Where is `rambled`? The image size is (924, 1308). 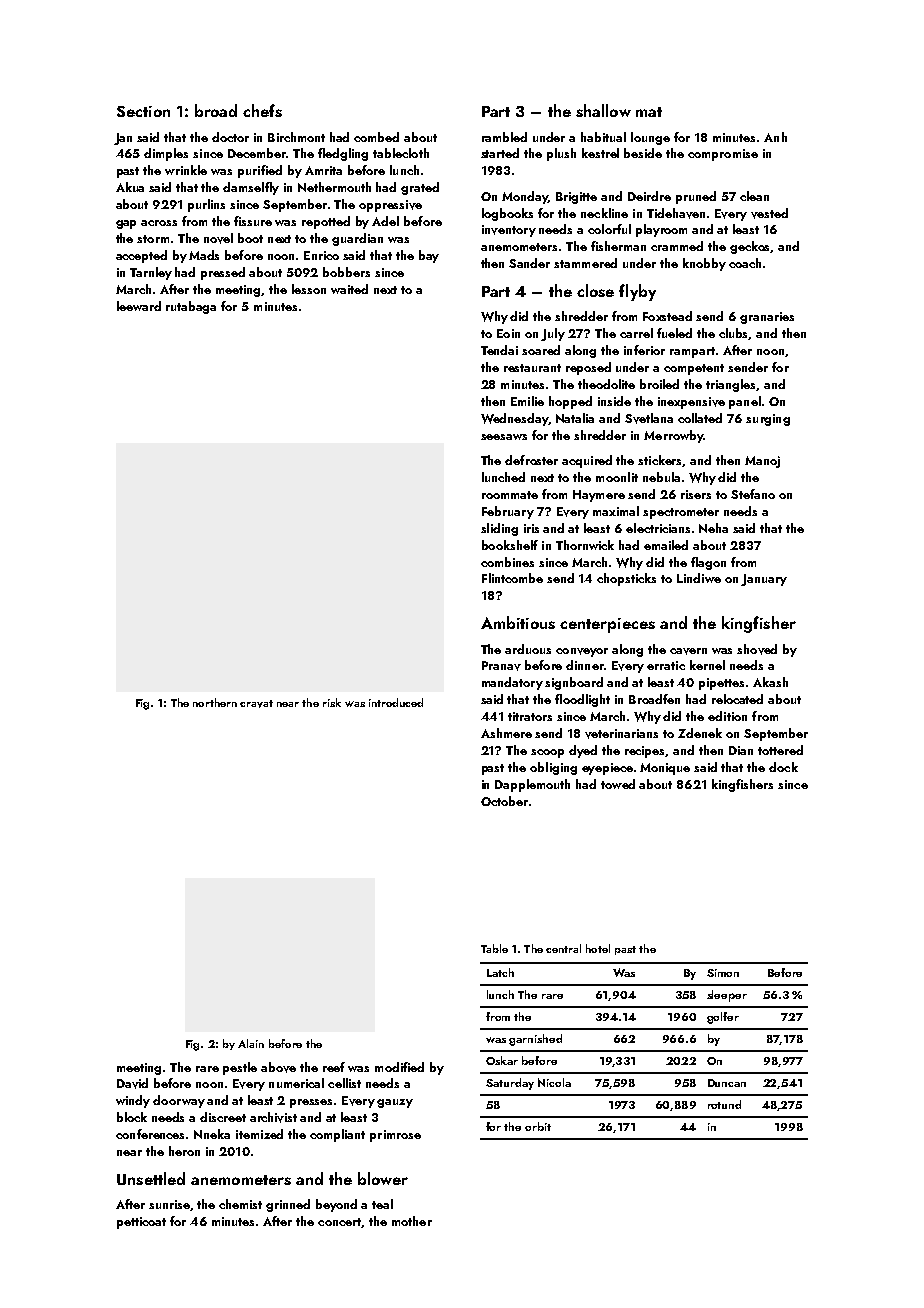
rambled is located at coordinates (504, 137).
